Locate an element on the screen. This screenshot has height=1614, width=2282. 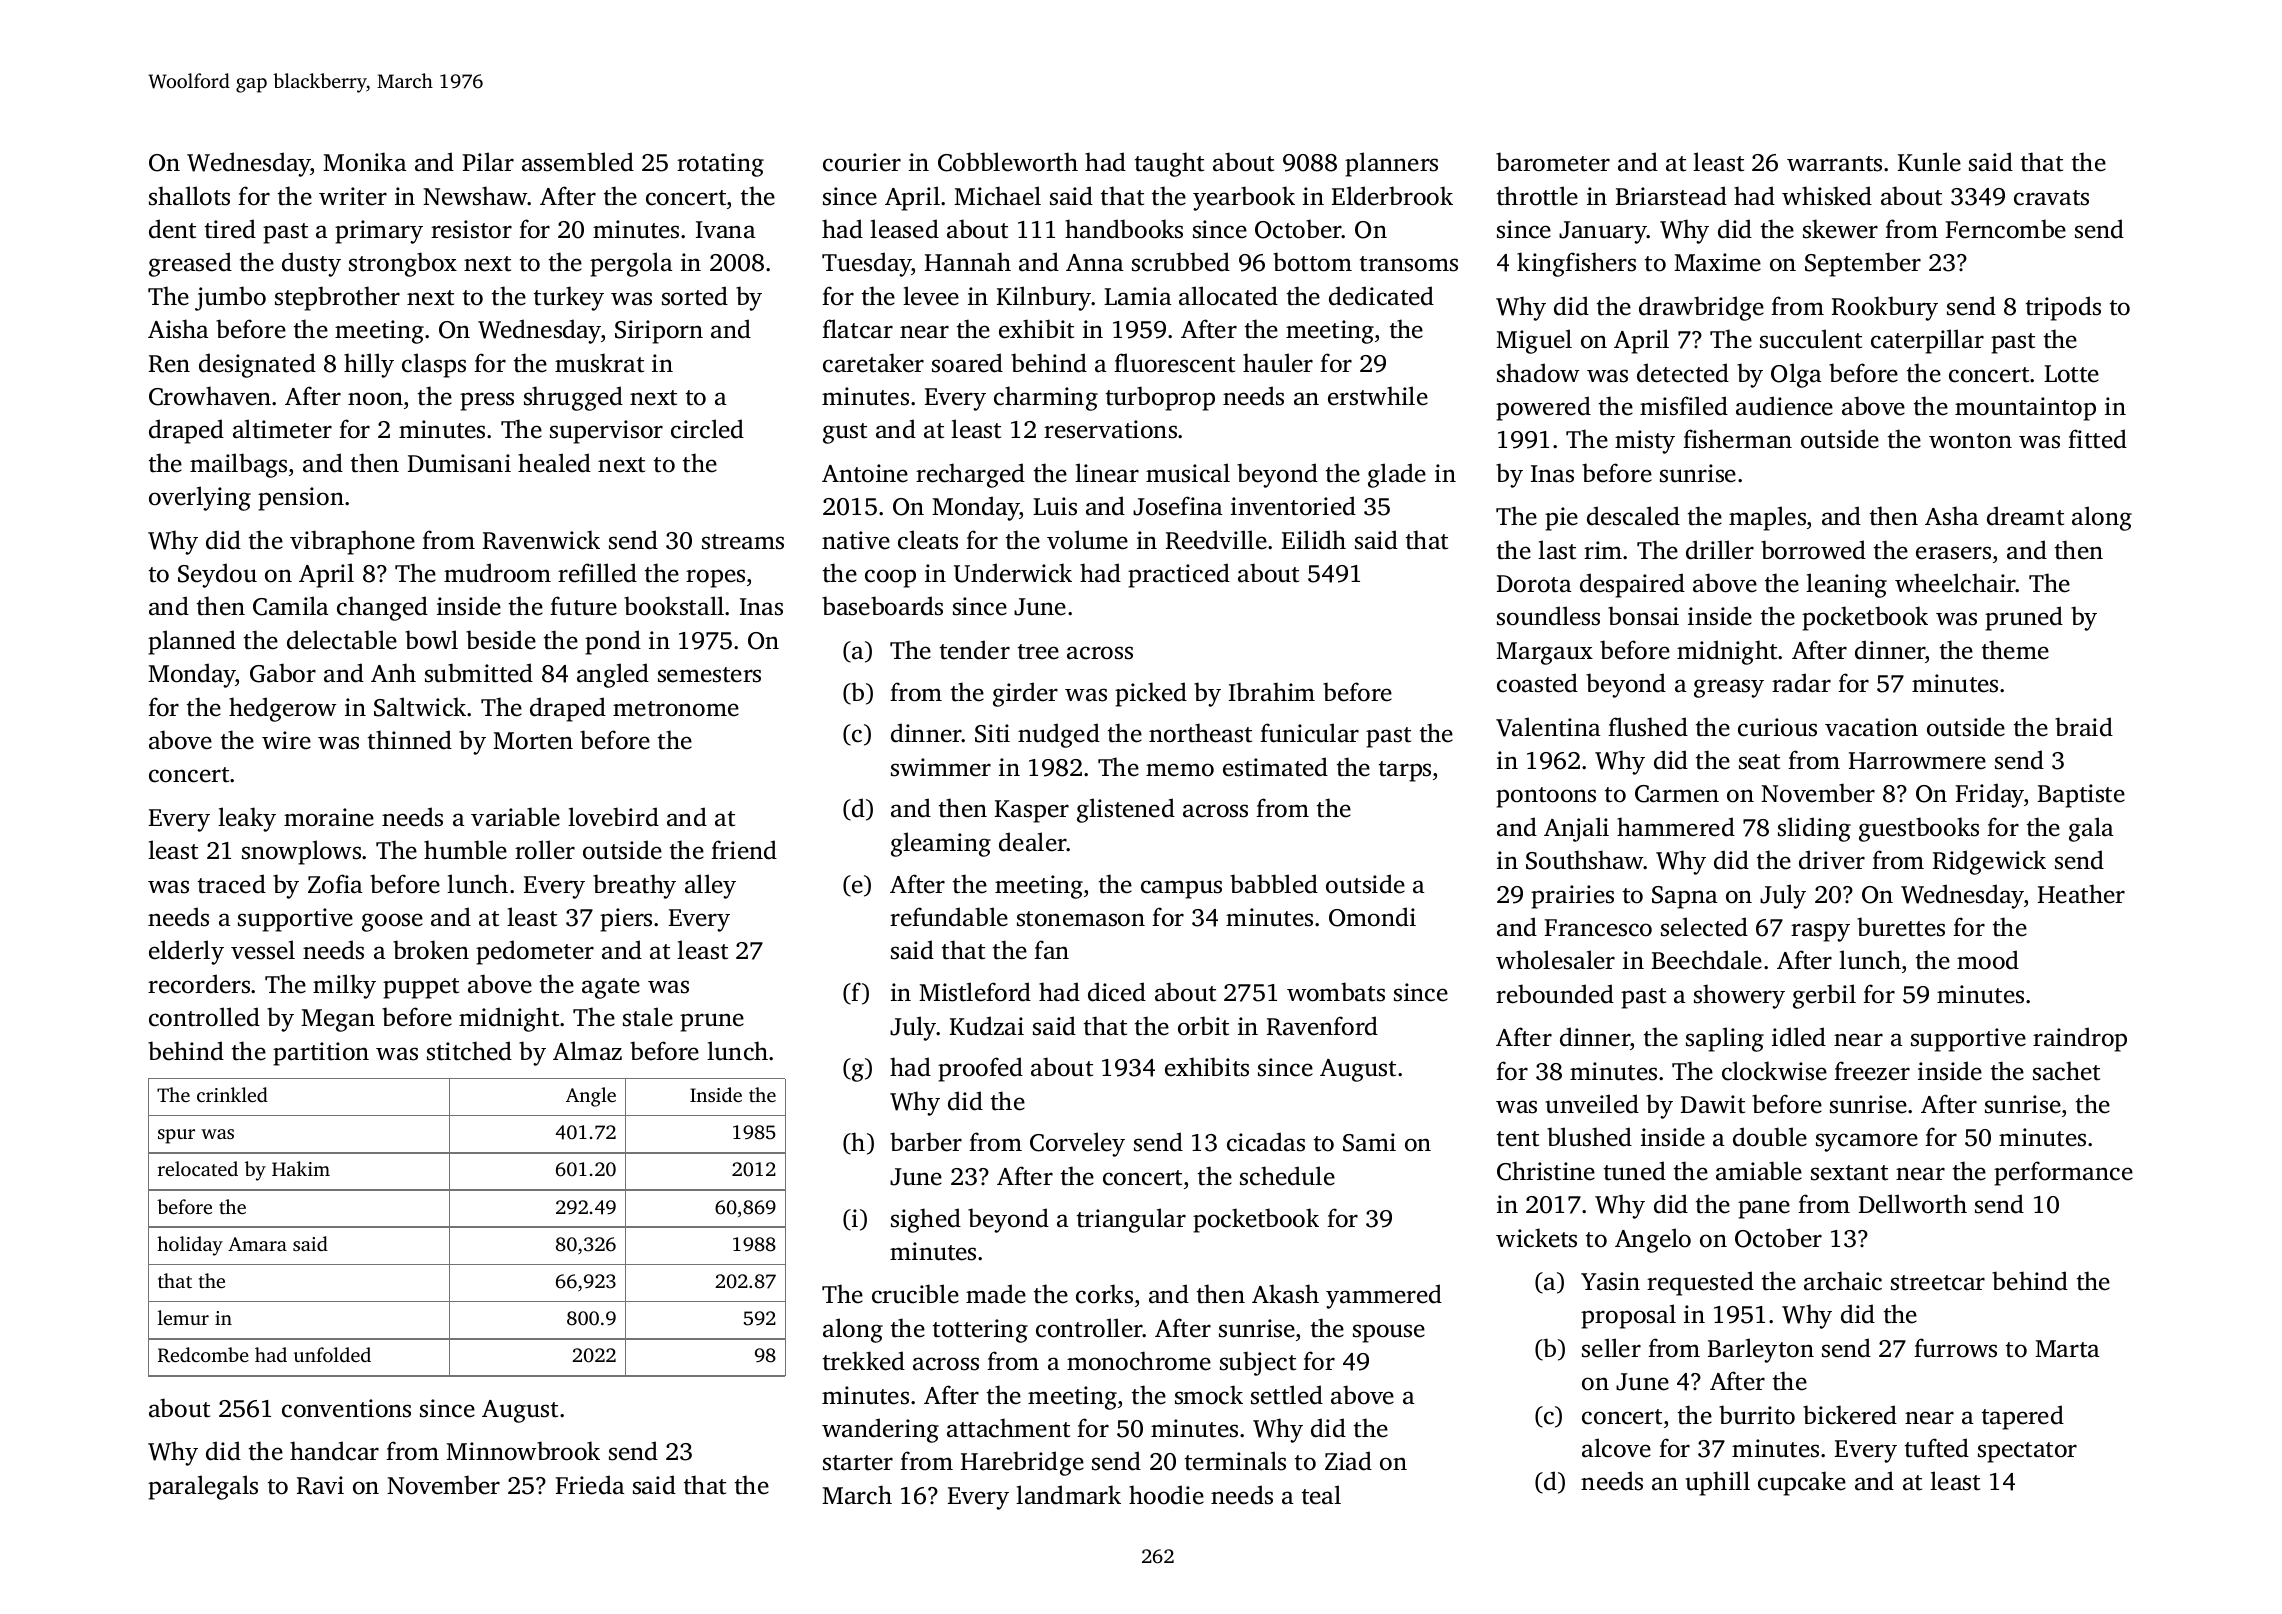
Lotte is located at coordinates (2071, 374).
